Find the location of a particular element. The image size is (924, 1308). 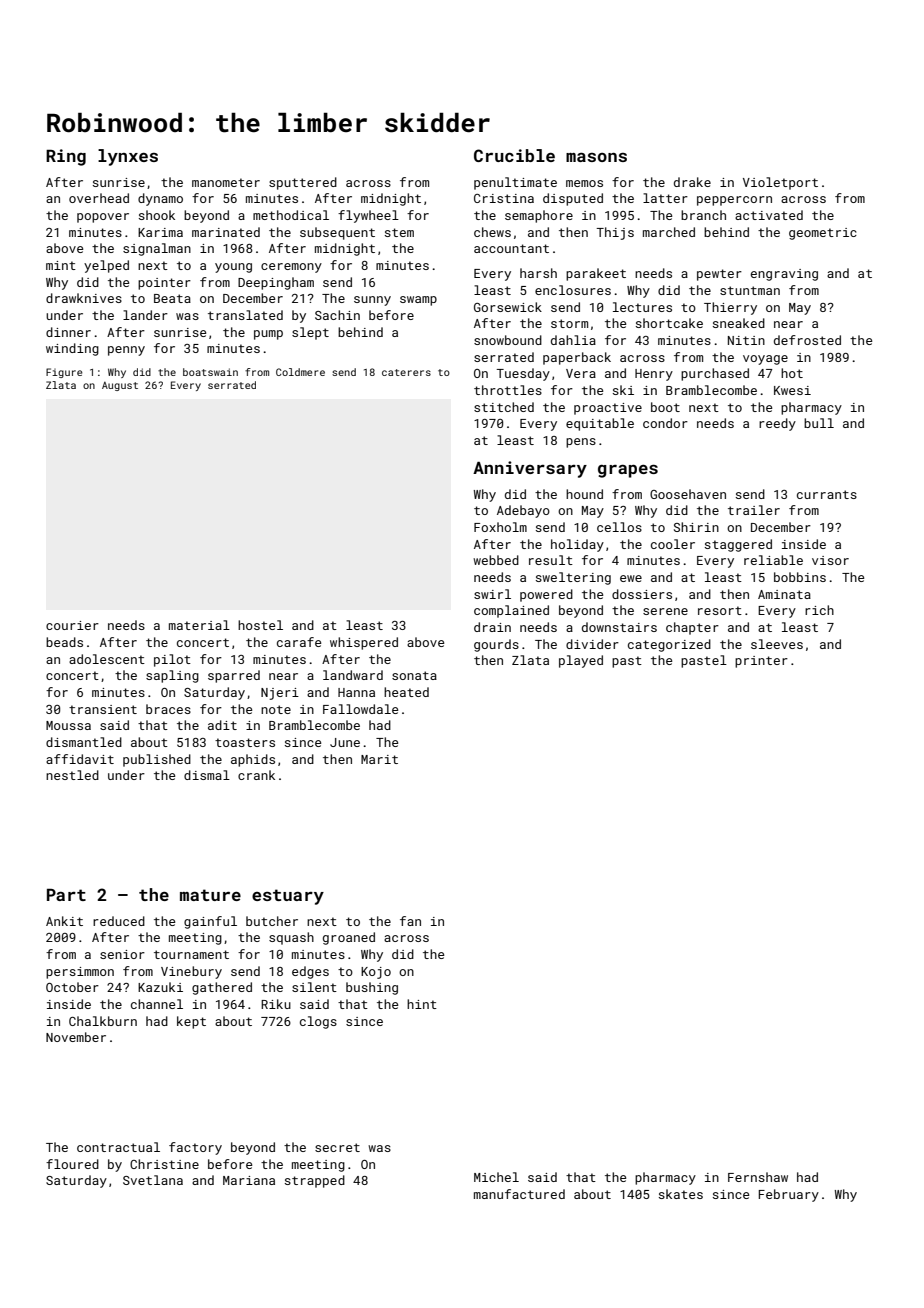

Marit is located at coordinates (379, 759).
